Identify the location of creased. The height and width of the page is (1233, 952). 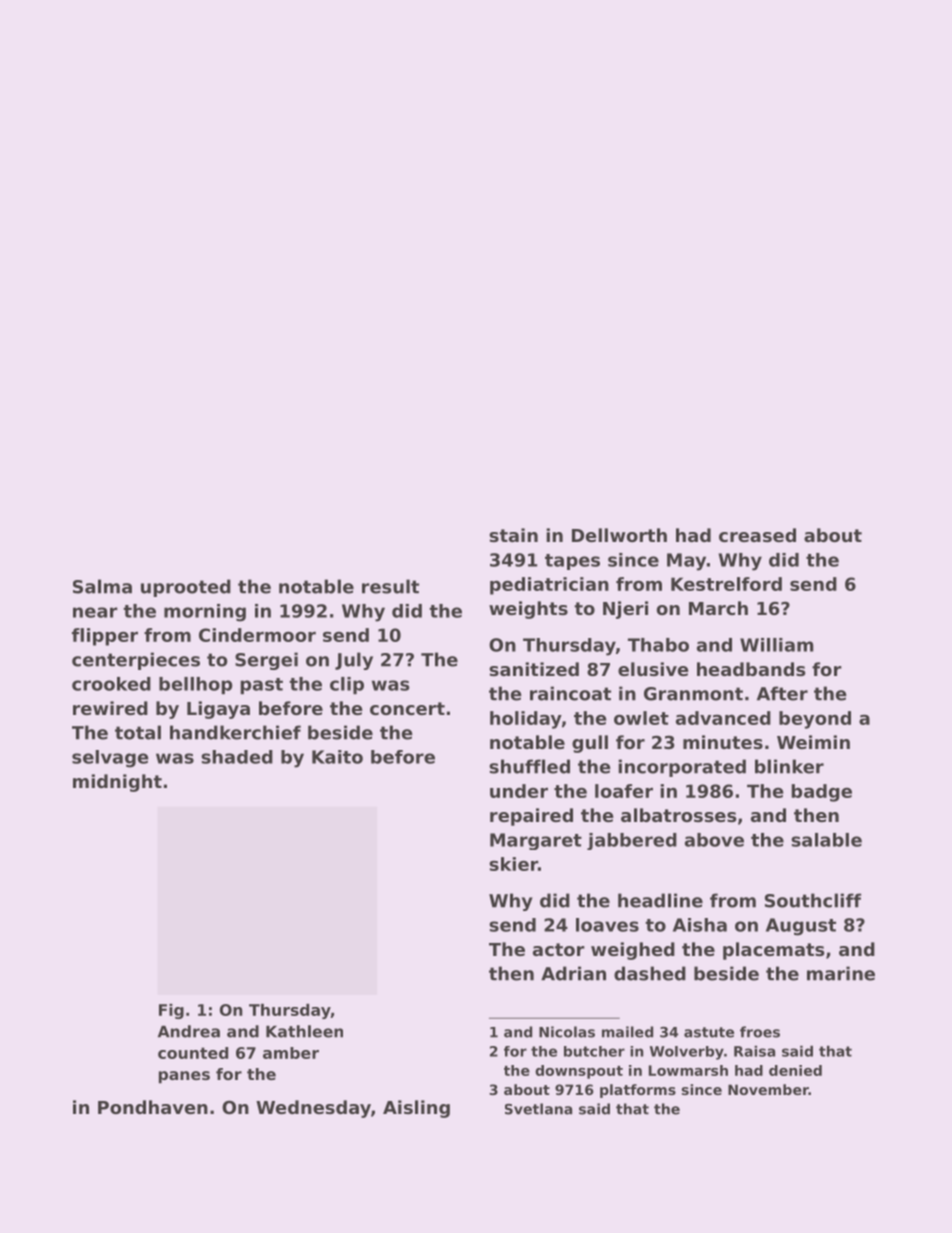
(757, 535).
